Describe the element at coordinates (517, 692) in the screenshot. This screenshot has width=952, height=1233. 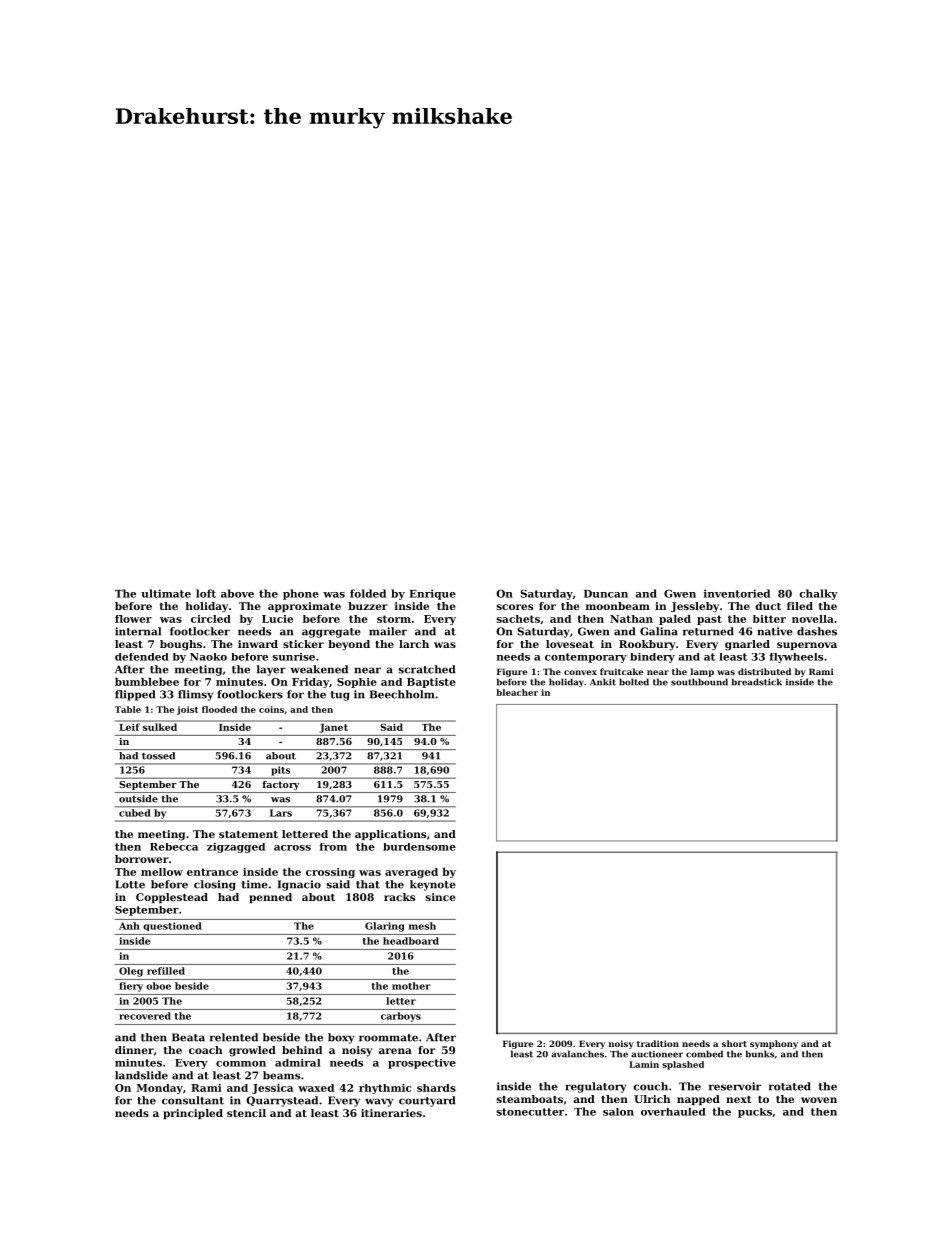
I see `bleacher` at that location.
